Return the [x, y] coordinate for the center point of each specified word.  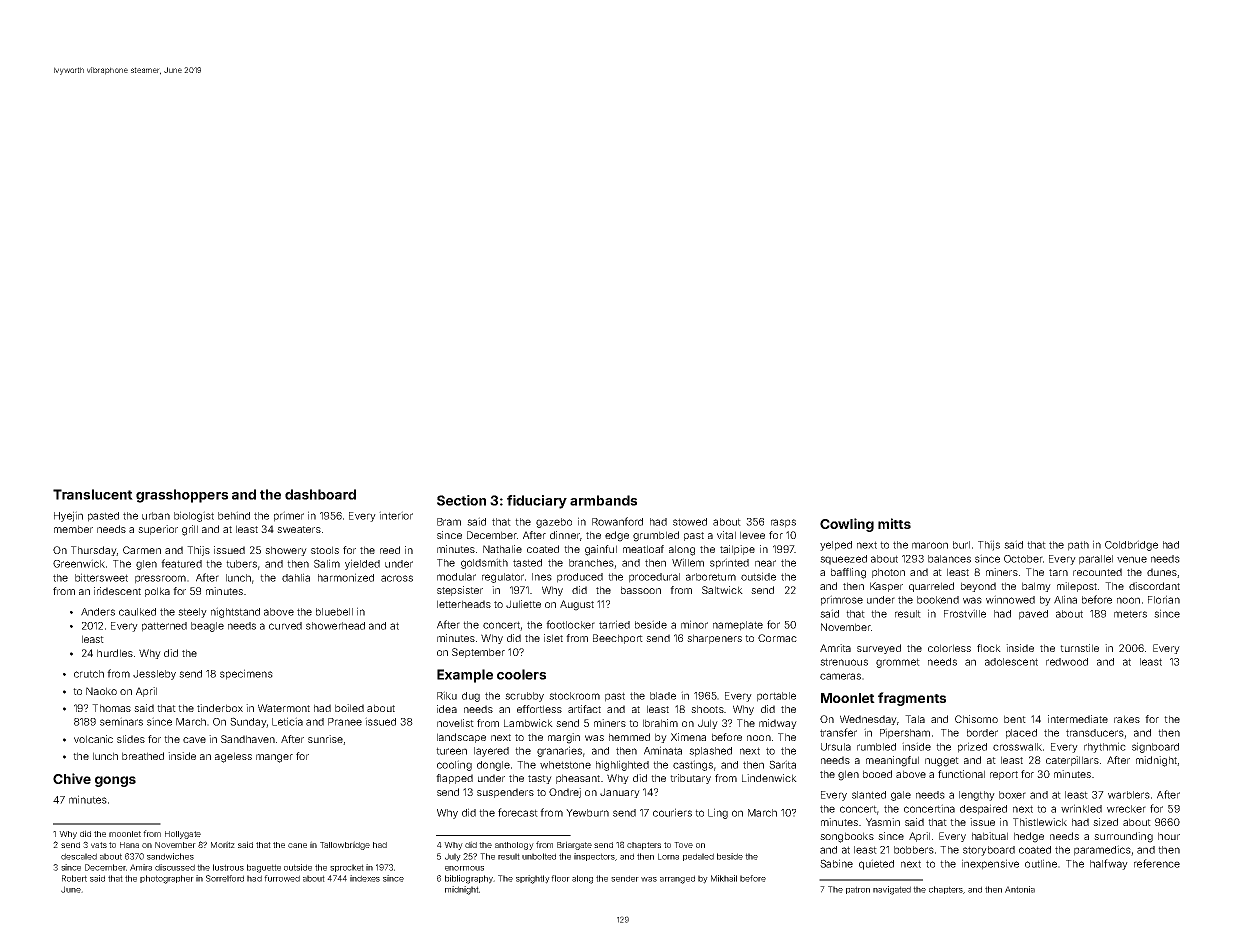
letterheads [464, 604]
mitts [894, 523]
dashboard [320, 494]
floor [560, 878]
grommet [898, 663]
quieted [876, 864]
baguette [264, 868]
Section [461, 500]
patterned [164, 627]
